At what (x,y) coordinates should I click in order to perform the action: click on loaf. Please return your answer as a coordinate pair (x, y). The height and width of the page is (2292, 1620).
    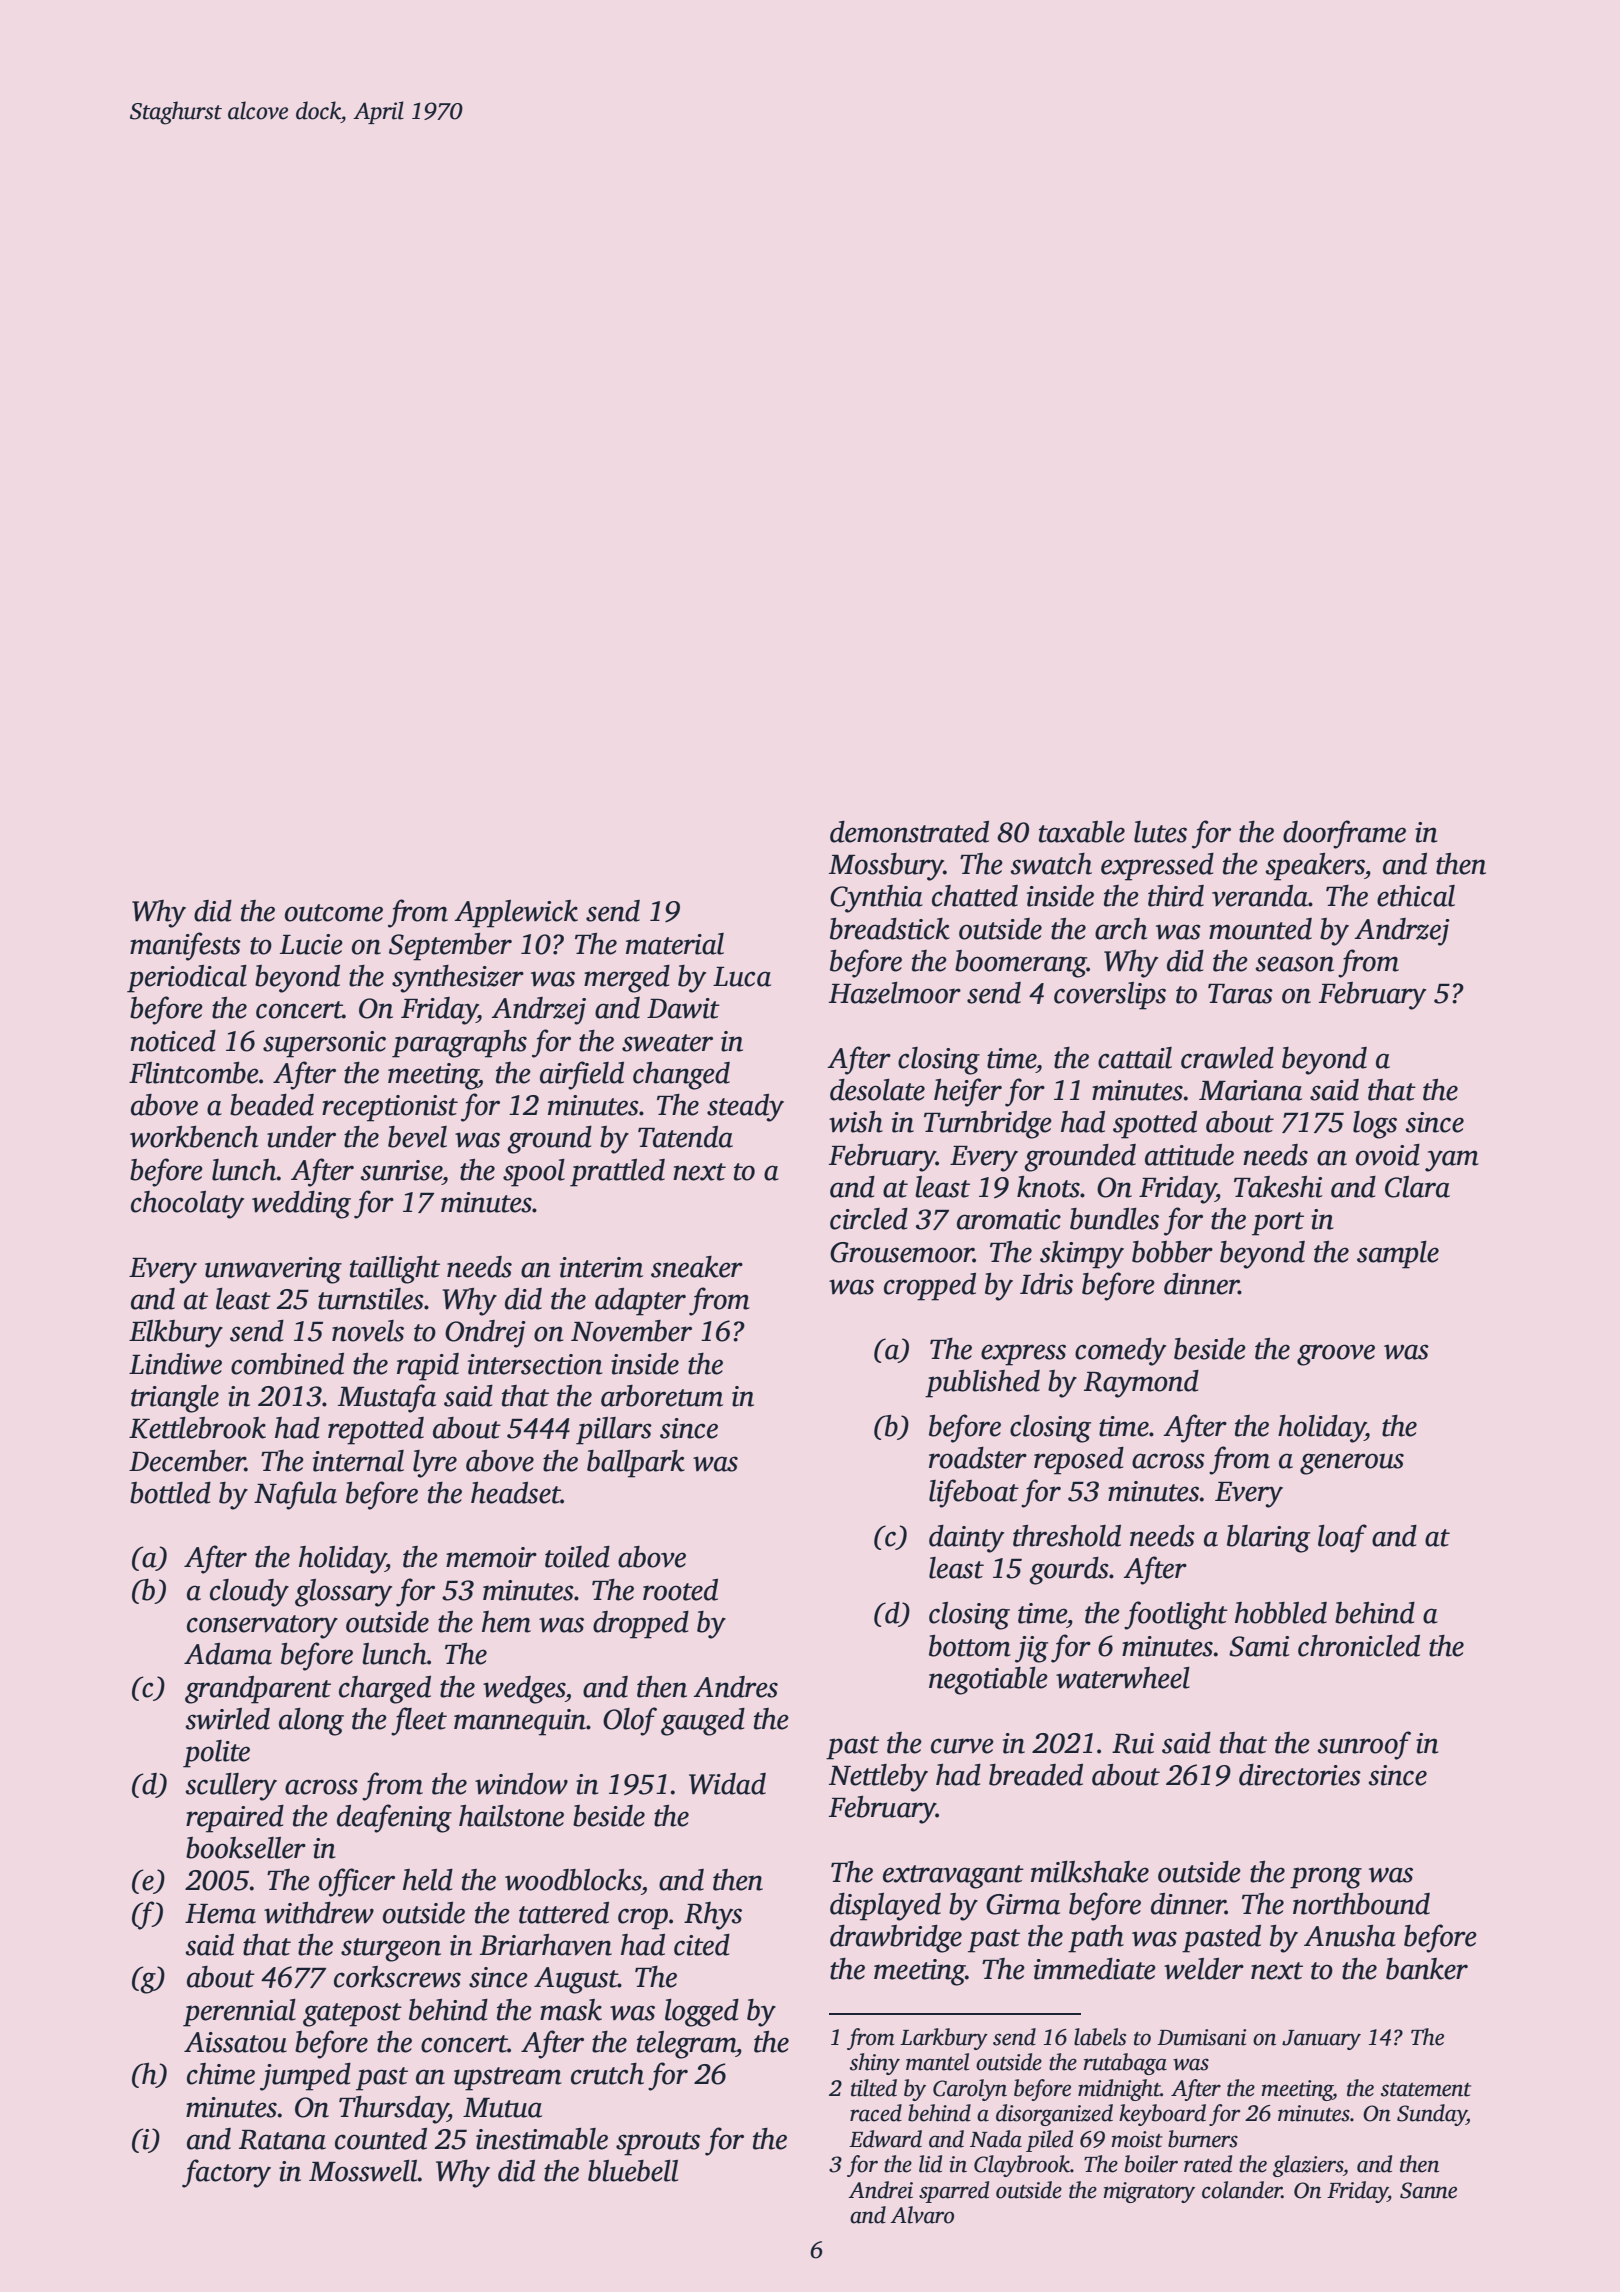
    Looking at the image, I should click on (1342, 1538).
